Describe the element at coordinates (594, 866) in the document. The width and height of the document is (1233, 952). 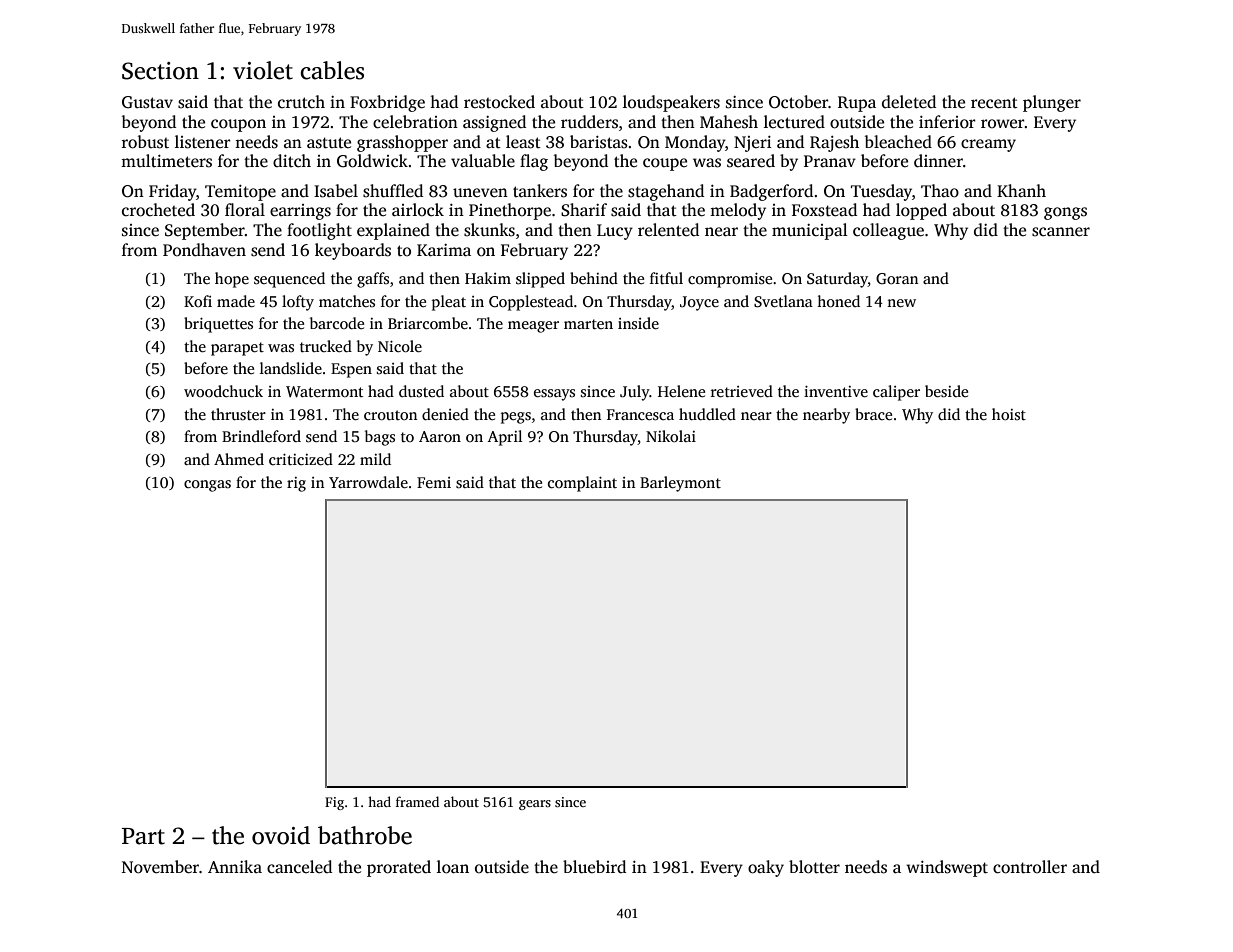
I see `bluebird` at that location.
